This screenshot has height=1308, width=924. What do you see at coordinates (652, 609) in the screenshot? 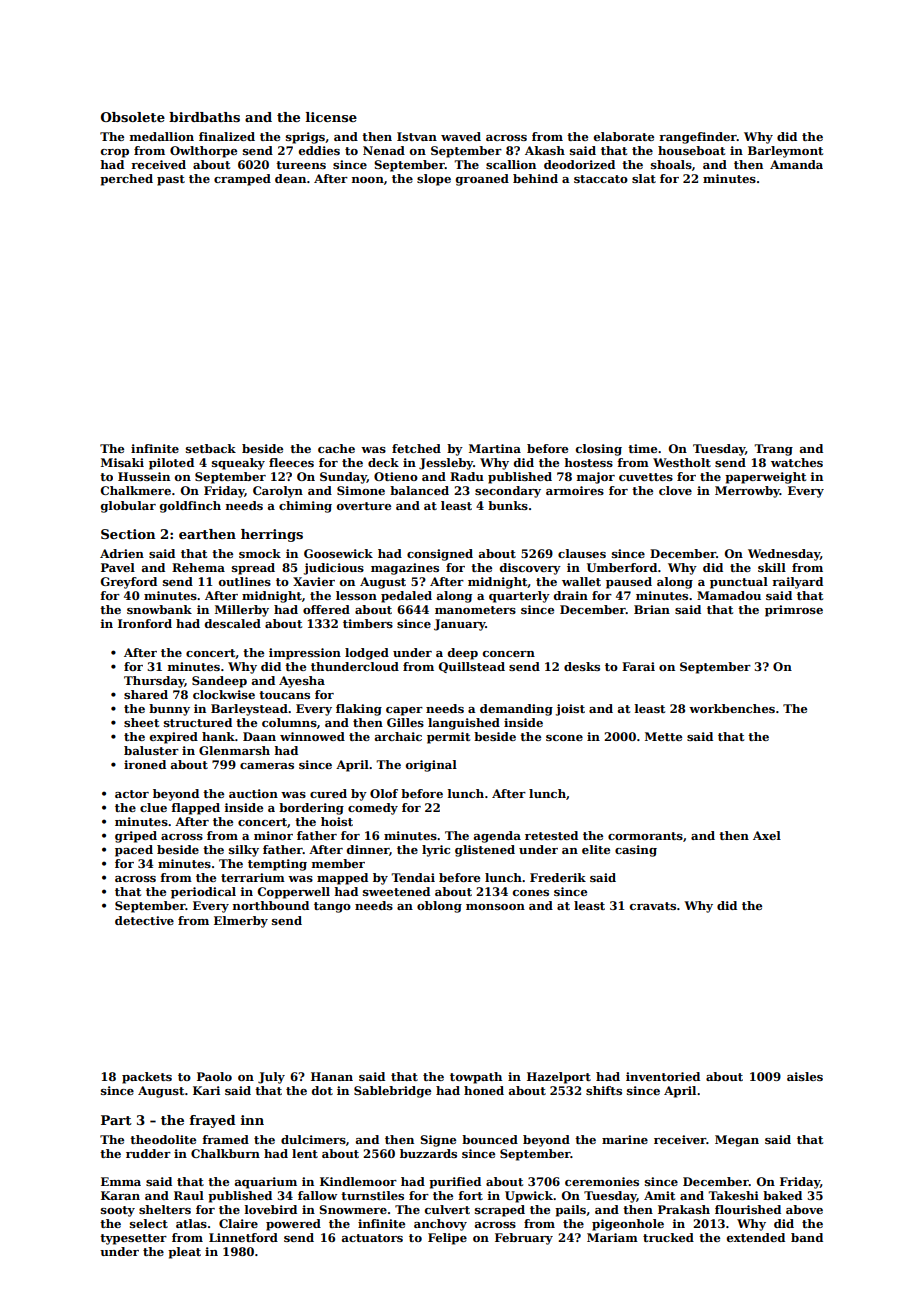
I see `Brian` at bounding box center [652, 609].
